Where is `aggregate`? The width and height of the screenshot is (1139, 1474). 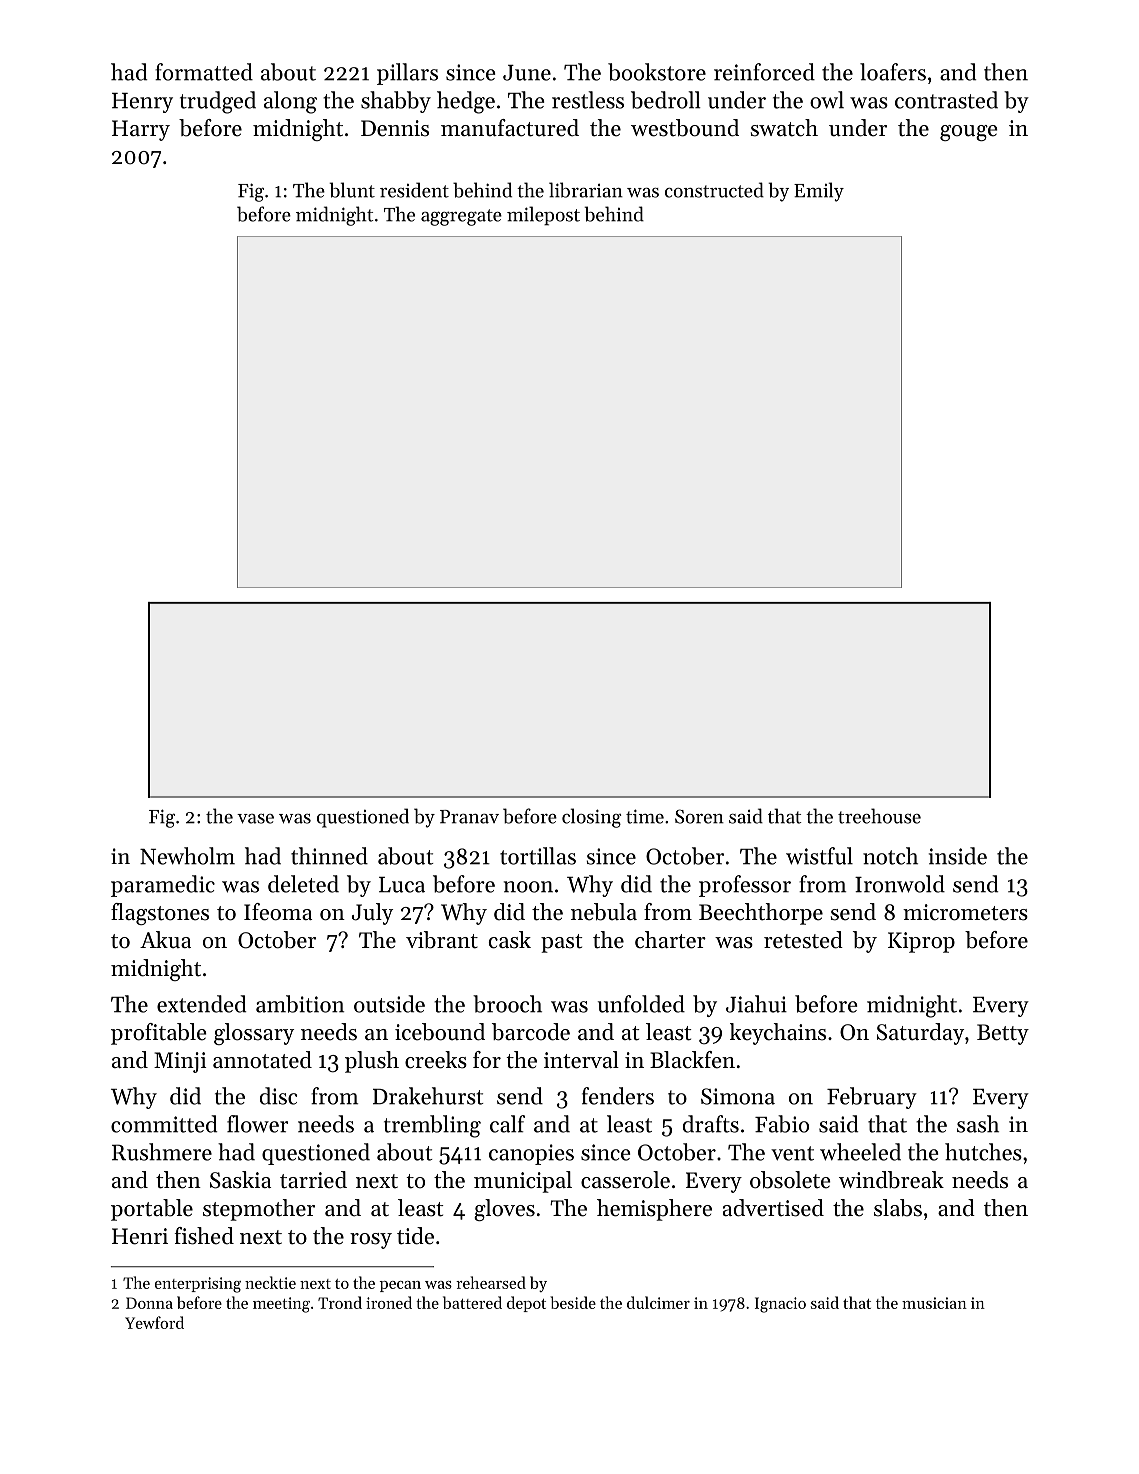
aggregate is located at coordinates (461, 217).
